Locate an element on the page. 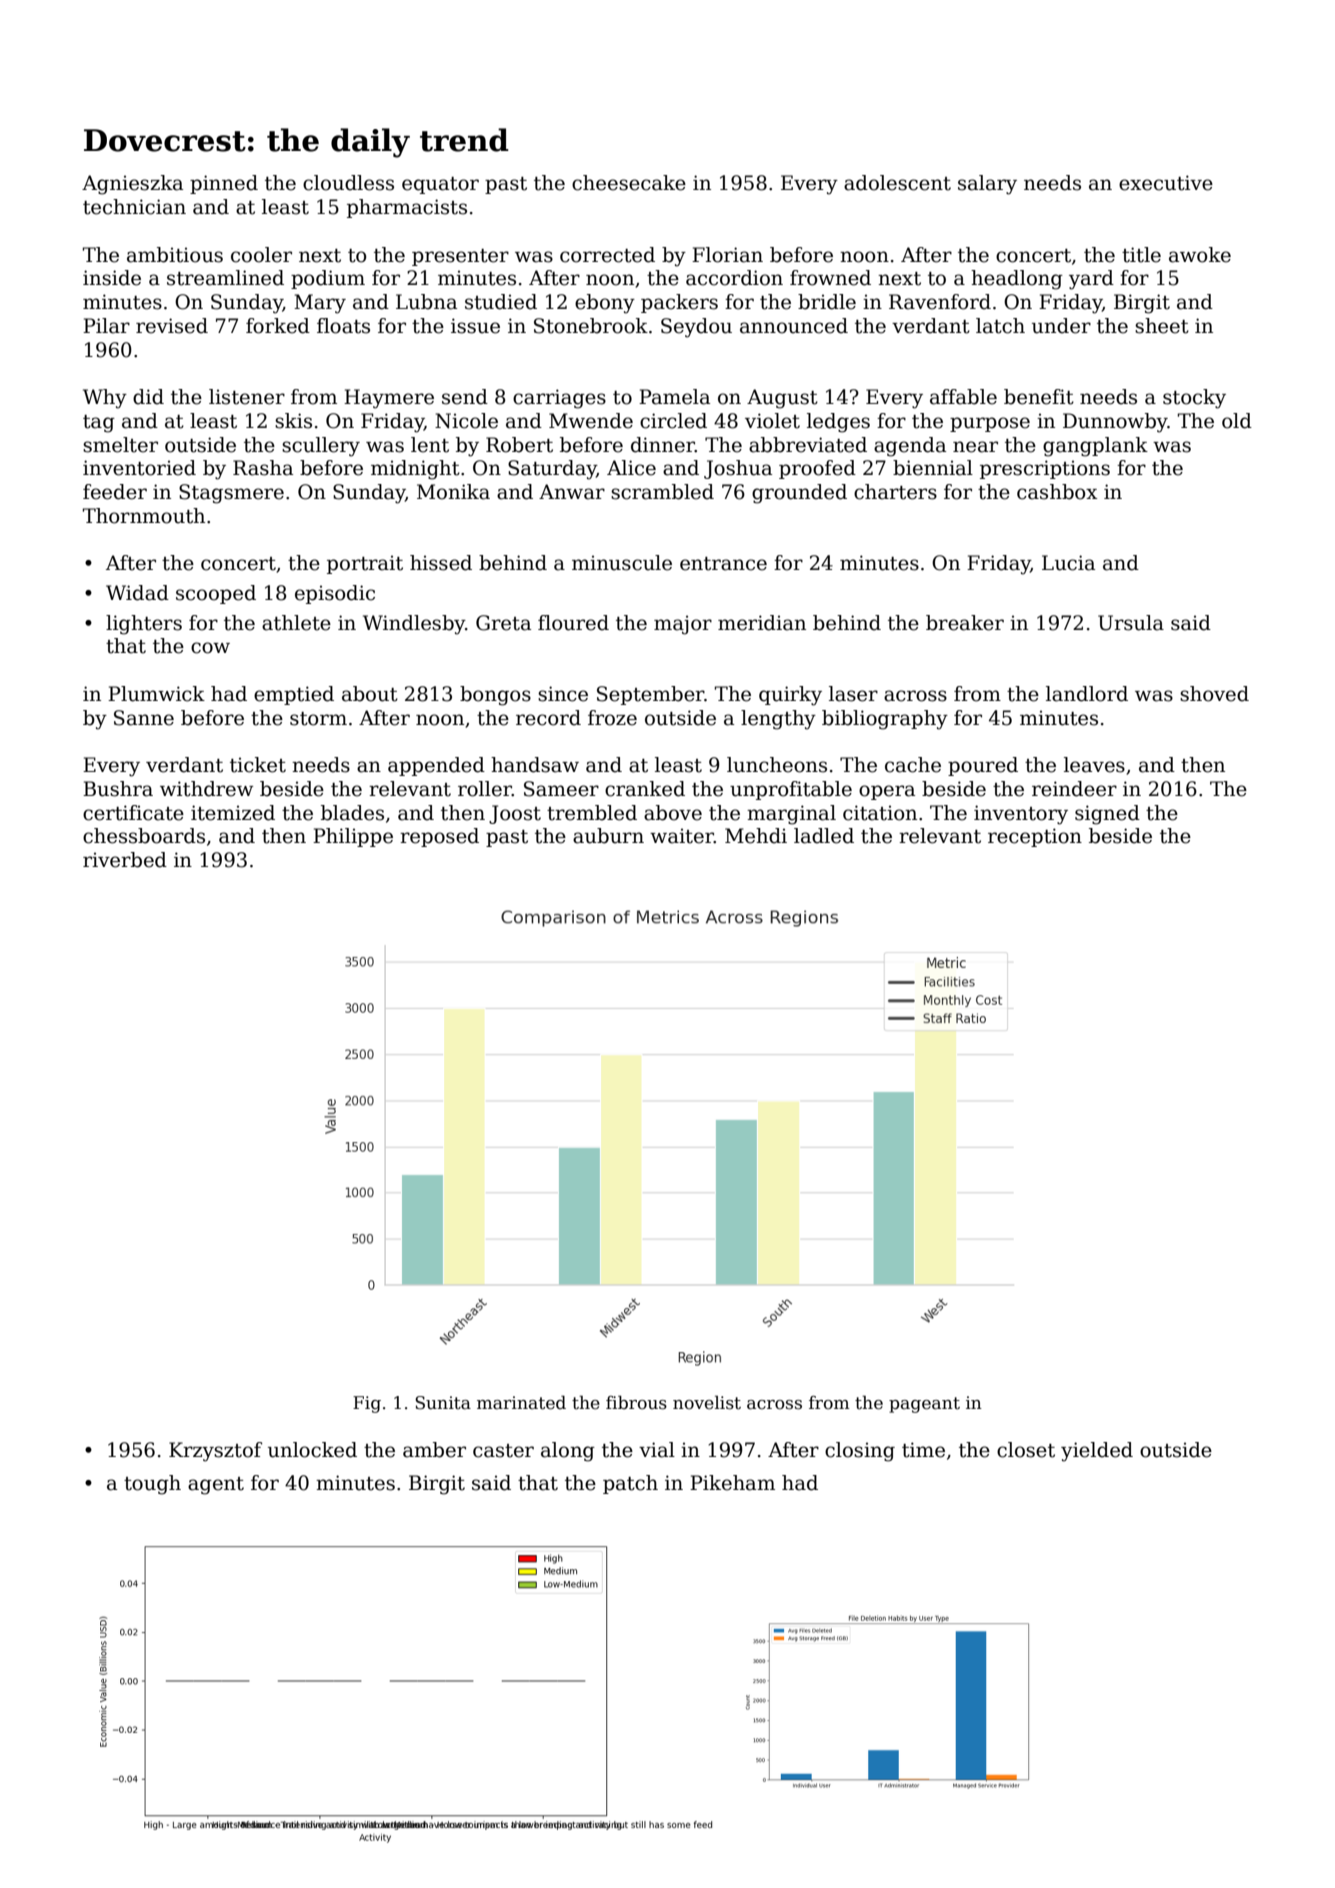  tough is located at coordinates (152, 1485).
